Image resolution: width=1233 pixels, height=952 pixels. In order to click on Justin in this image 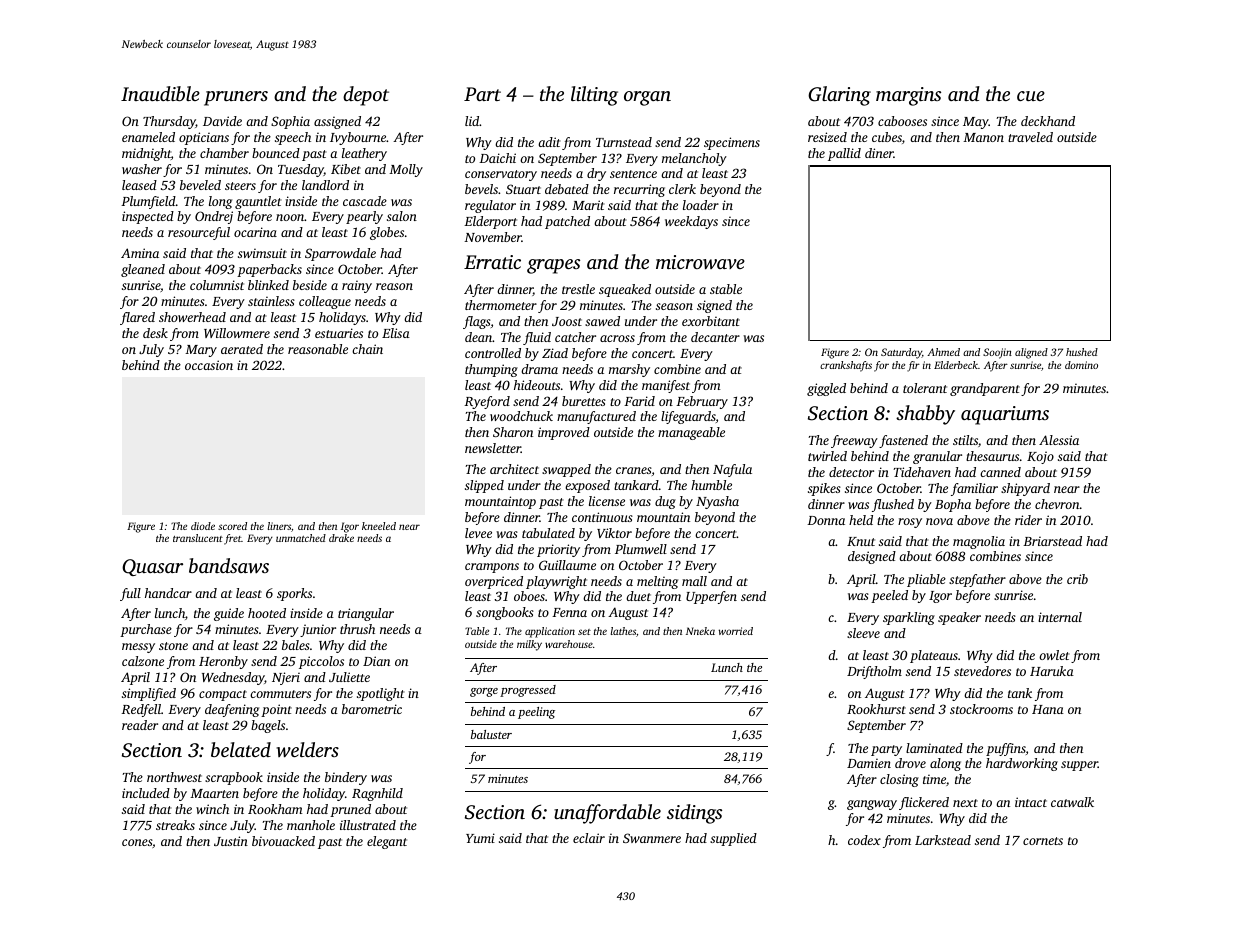, I will do `click(231, 841)`.
